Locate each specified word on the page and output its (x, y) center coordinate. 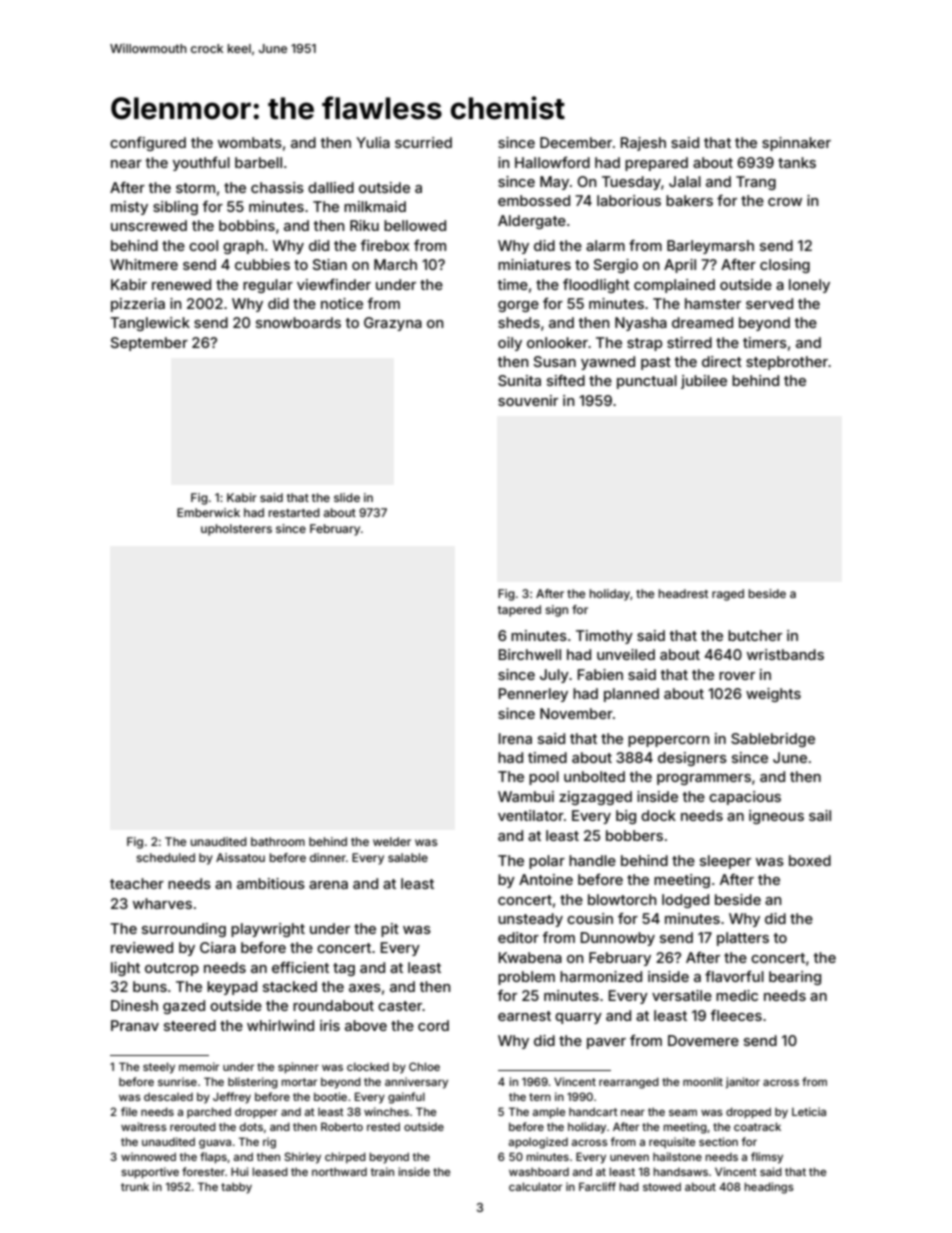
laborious (629, 200)
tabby (236, 1188)
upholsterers (236, 530)
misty (129, 208)
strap (644, 344)
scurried (423, 142)
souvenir (528, 400)
